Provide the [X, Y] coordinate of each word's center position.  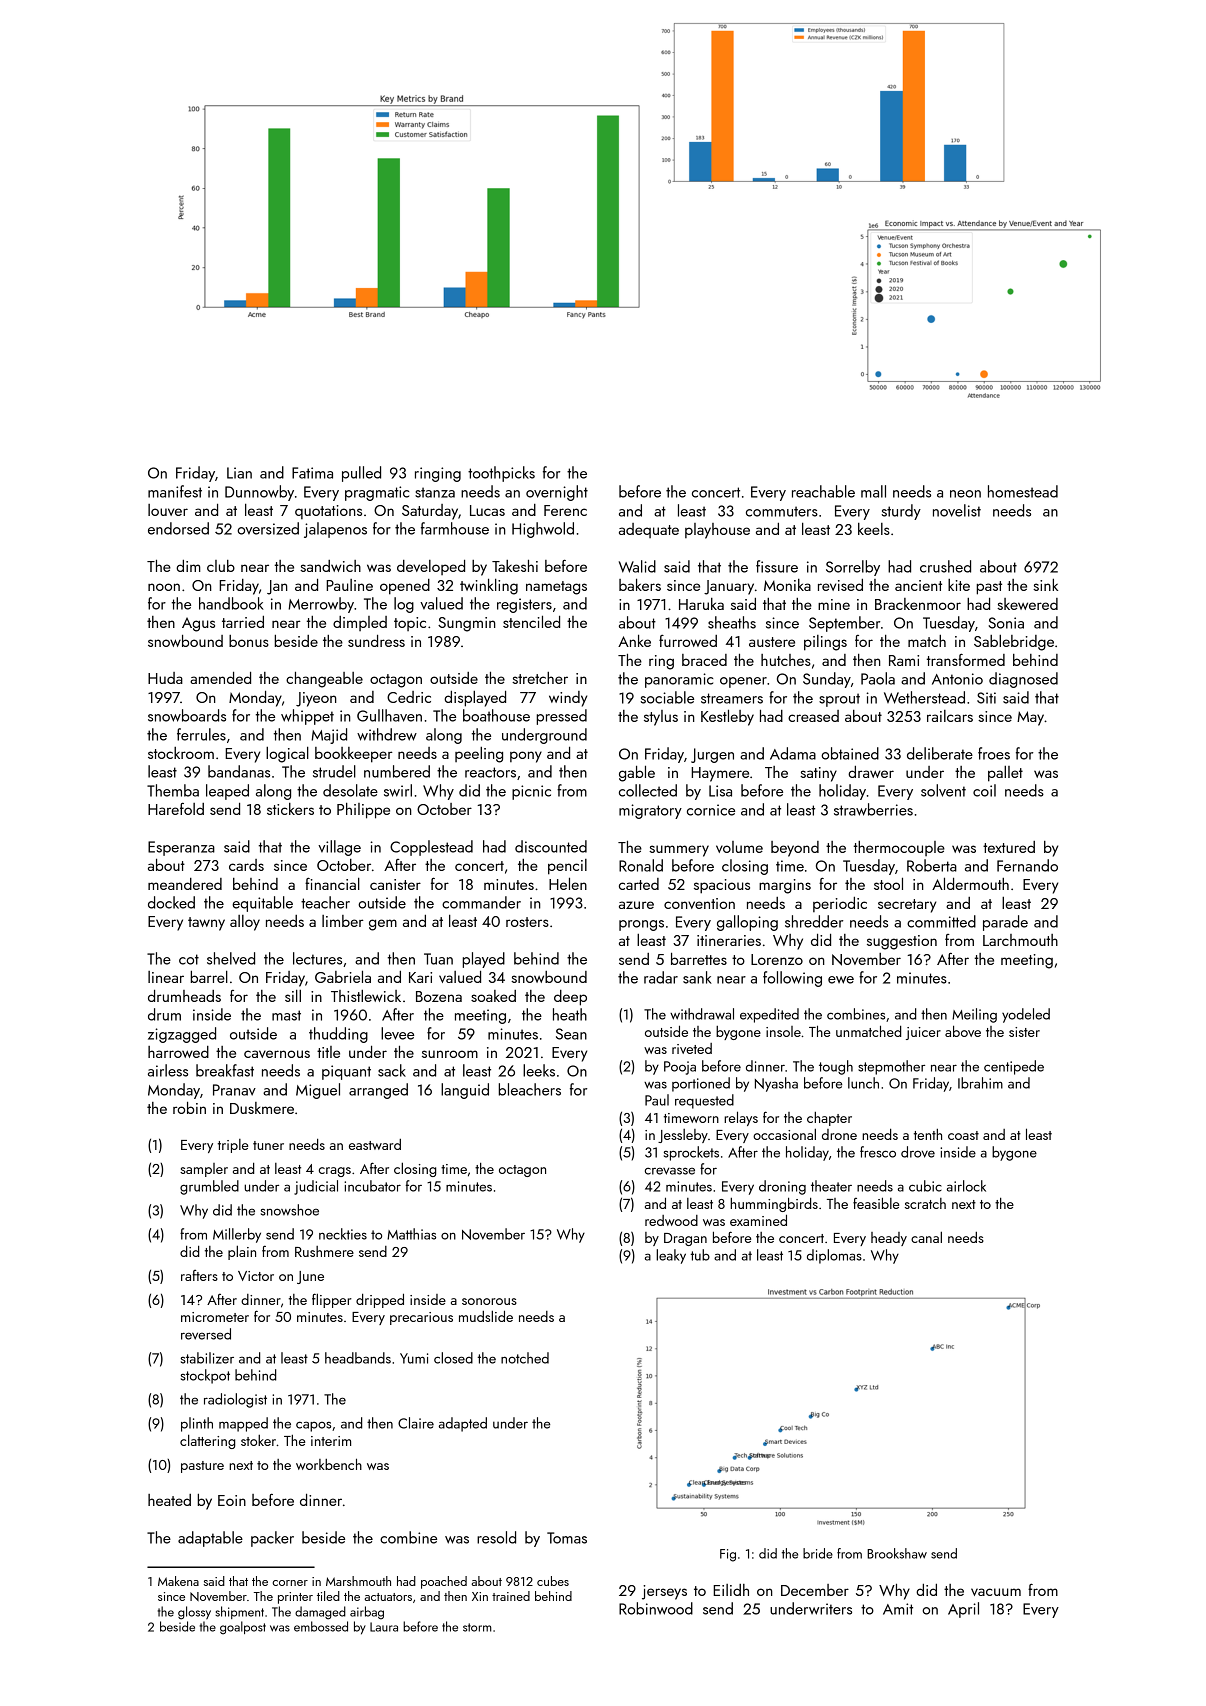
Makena [178, 1581]
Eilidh [731, 1590]
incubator [372, 1186]
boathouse [496, 715]
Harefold [176, 809]
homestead [1023, 491]
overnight [557, 493]
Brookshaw [897, 1553]
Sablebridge [1014, 643]
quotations [328, 512]
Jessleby [683, 1136]
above [963, 1031]
